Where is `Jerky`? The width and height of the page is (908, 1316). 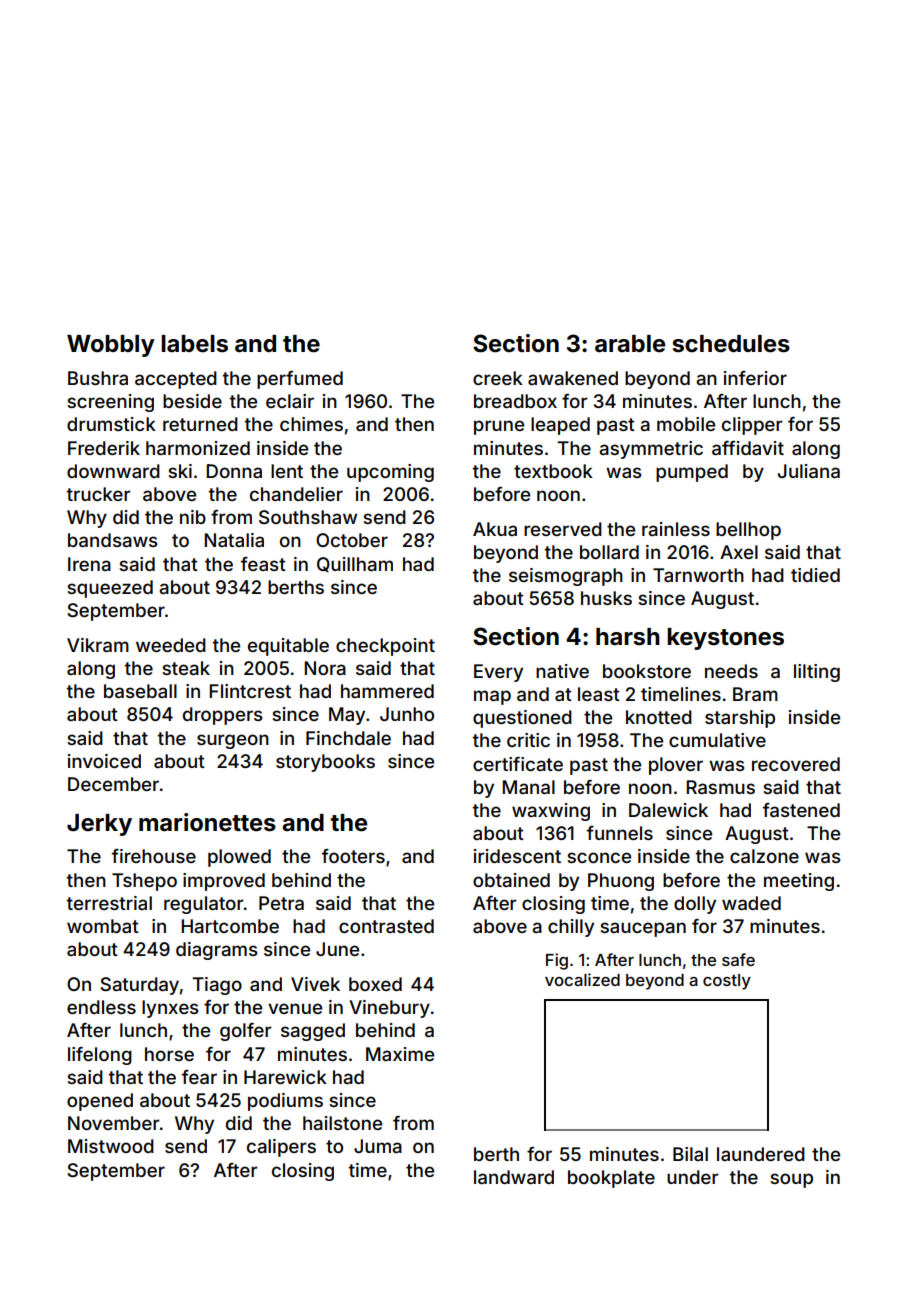
Jerky is located at coordinates (99, 825).
